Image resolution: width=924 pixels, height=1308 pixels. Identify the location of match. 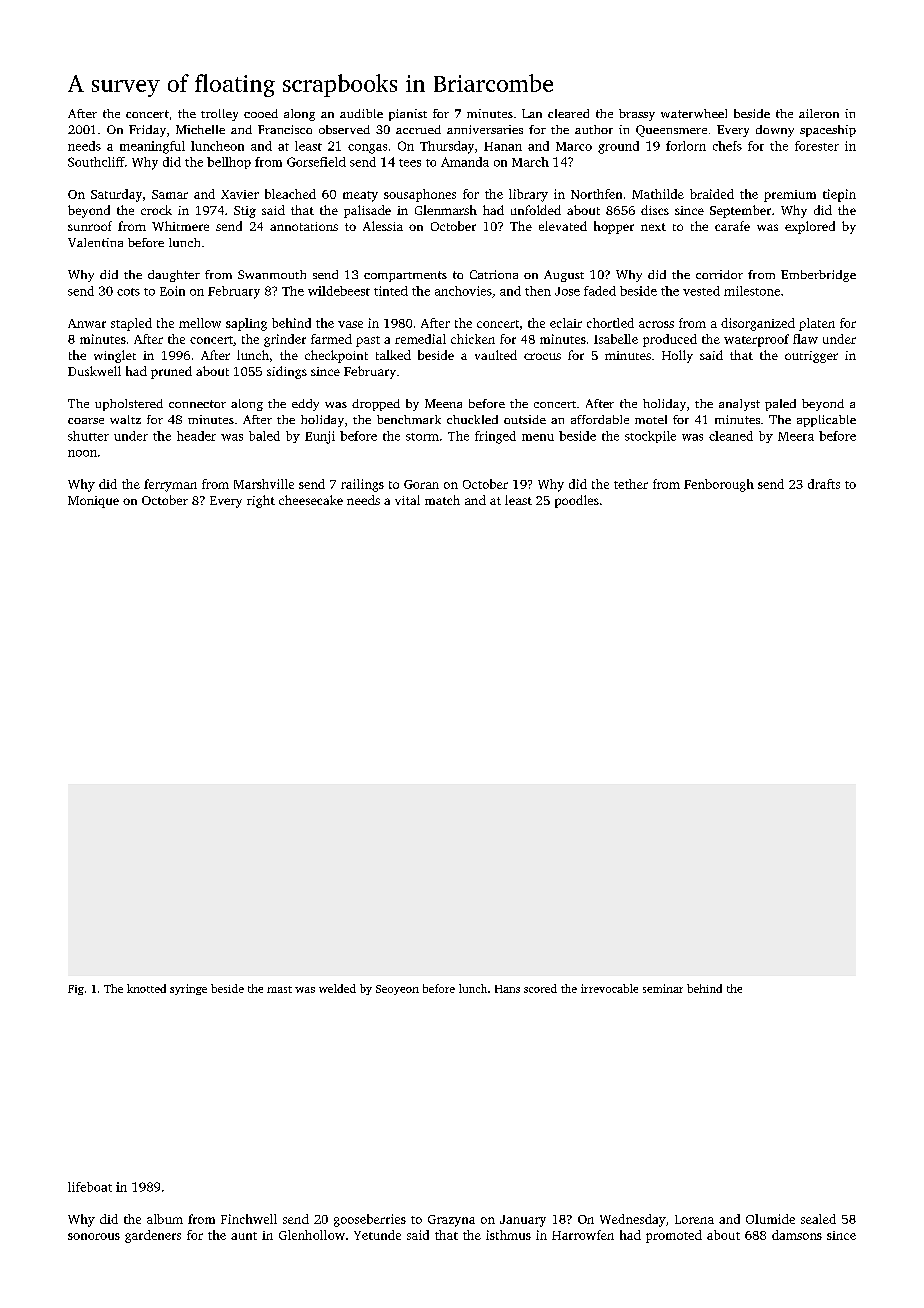
(442, 500).
